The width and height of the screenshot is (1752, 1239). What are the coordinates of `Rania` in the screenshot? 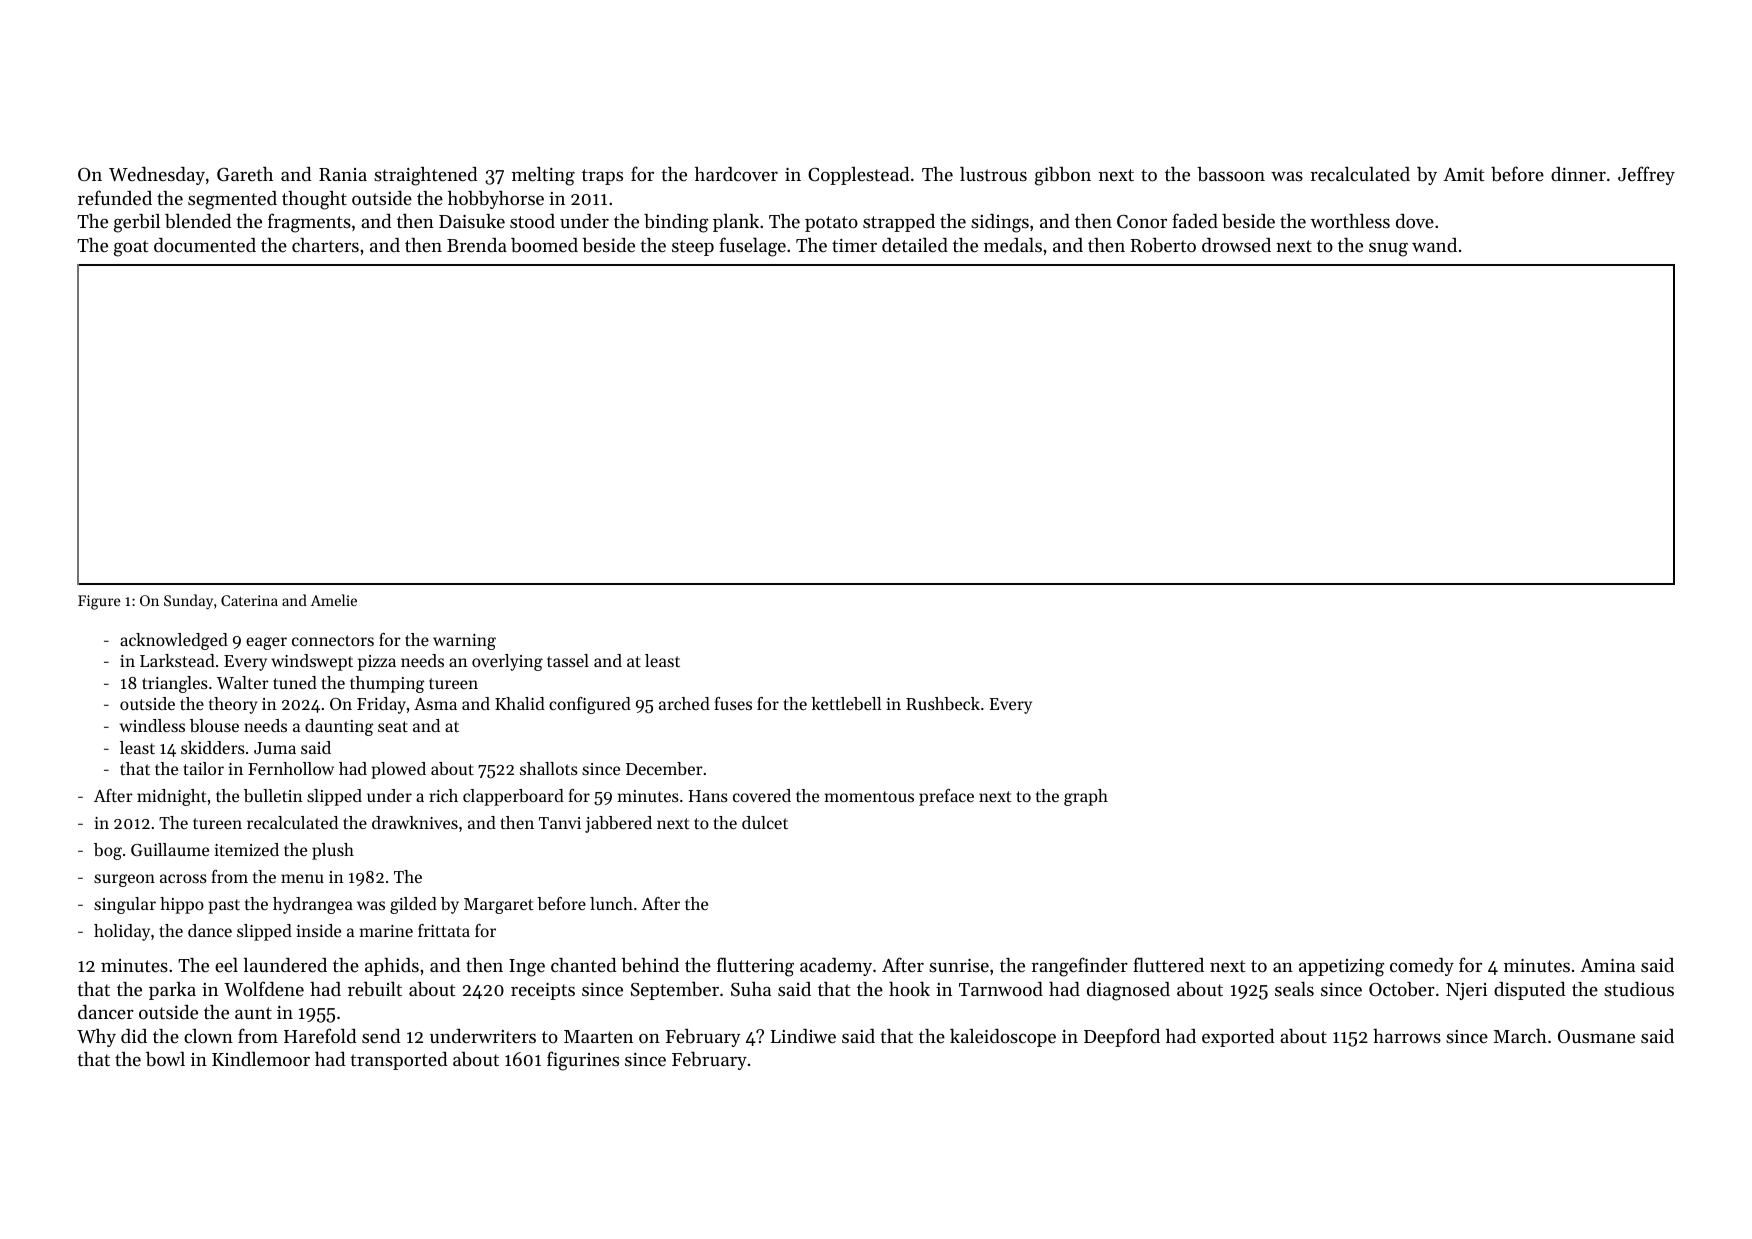 It's located at (343, 174).
